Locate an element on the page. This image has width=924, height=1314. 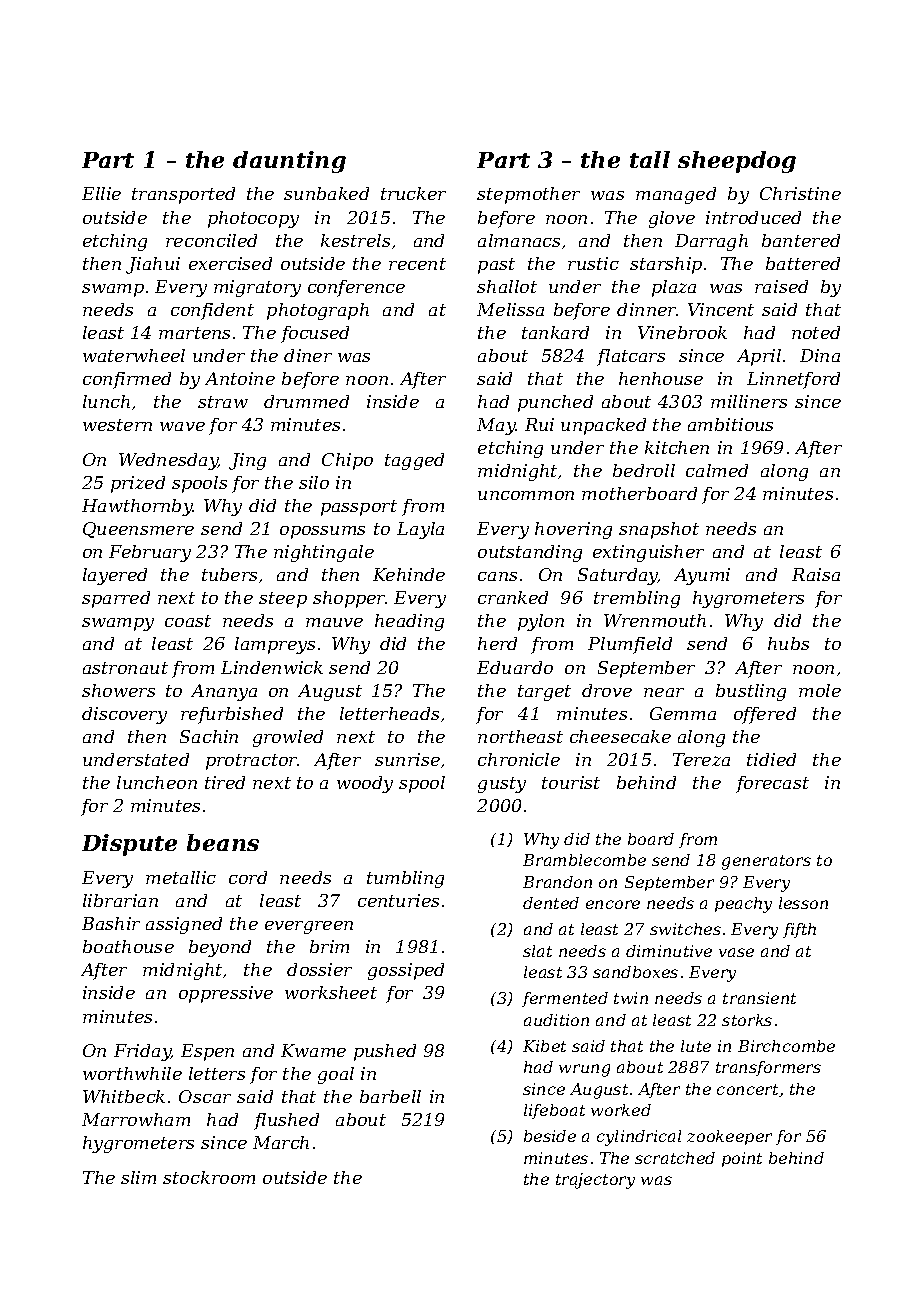
stepmother is located at coordinates (528, 195).
